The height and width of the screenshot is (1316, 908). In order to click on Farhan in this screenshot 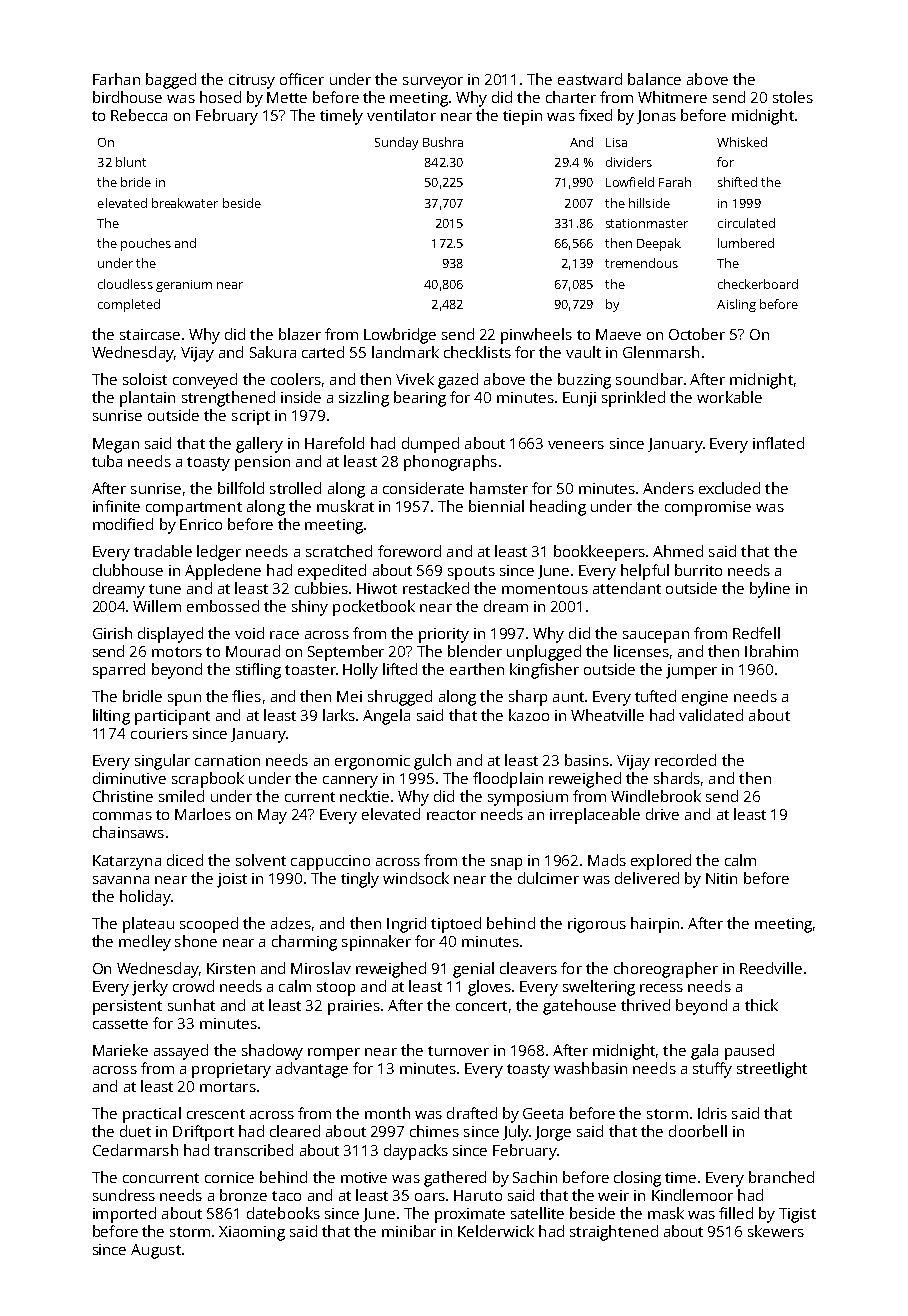, I will do `click(116, 79)`.
